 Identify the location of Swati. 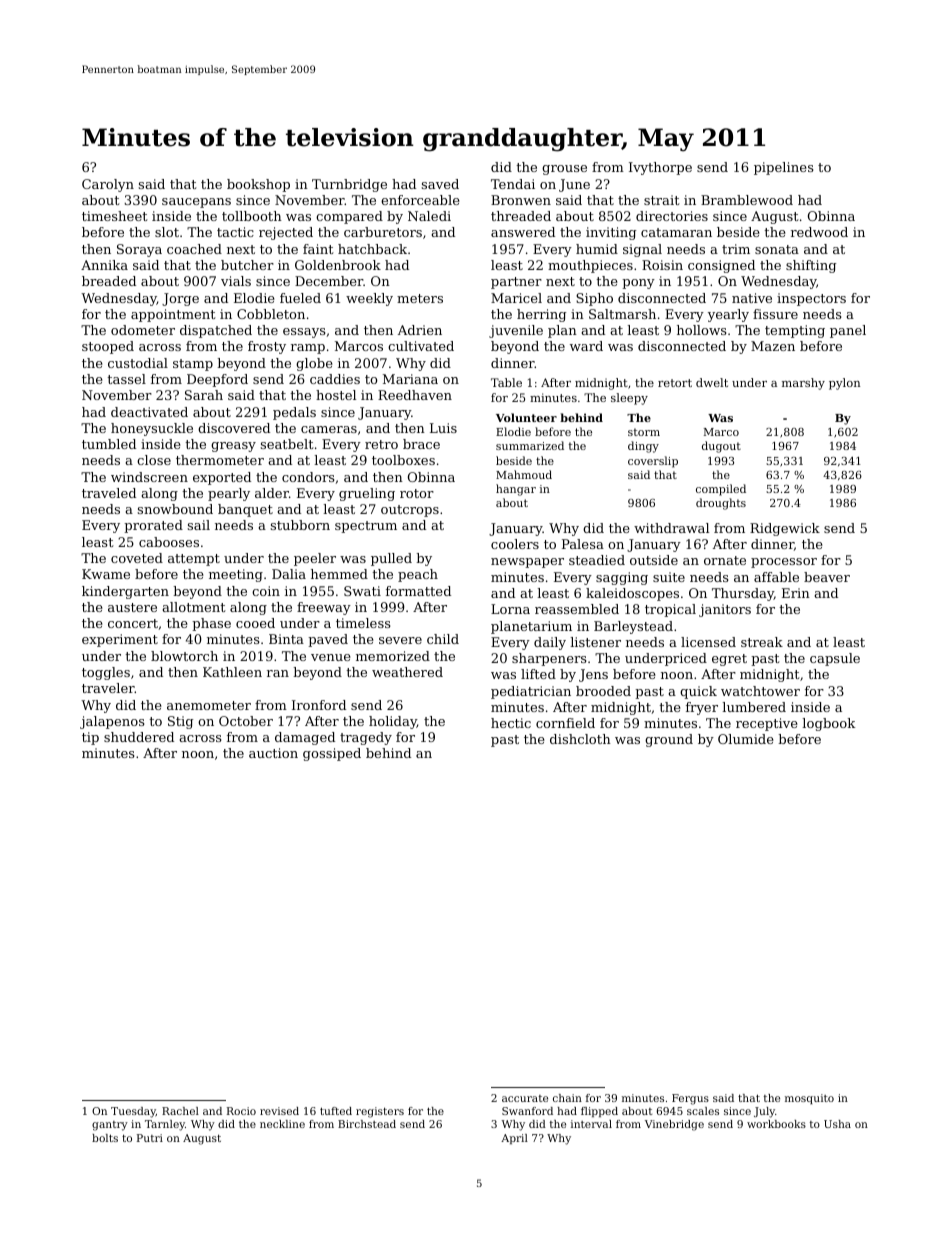
(362, 591).
